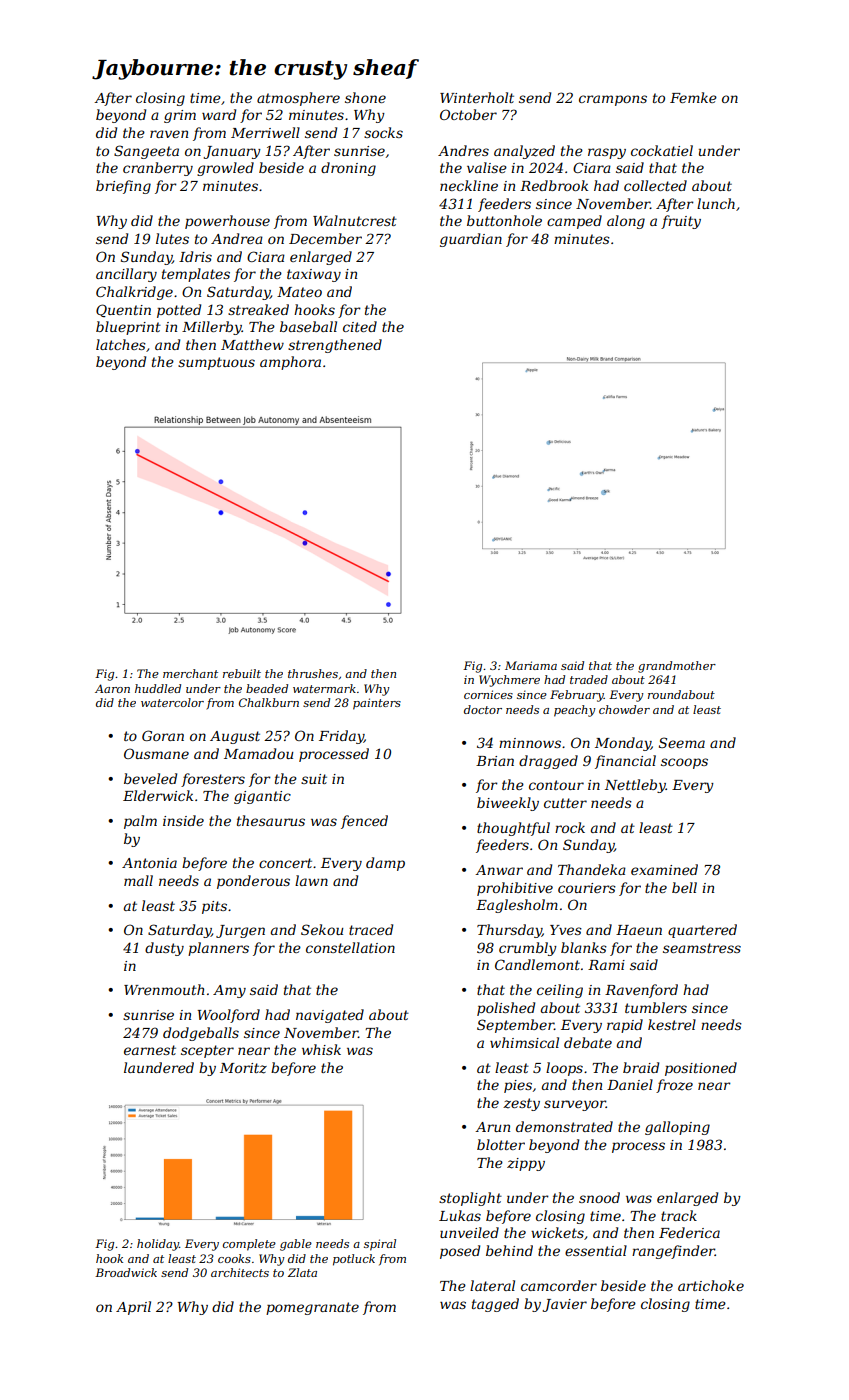 This document has height=1400, width=849. What do you see at coordinates (477, 97) in the document?
I see `Winterholt` at bounding box center [477, 97].
